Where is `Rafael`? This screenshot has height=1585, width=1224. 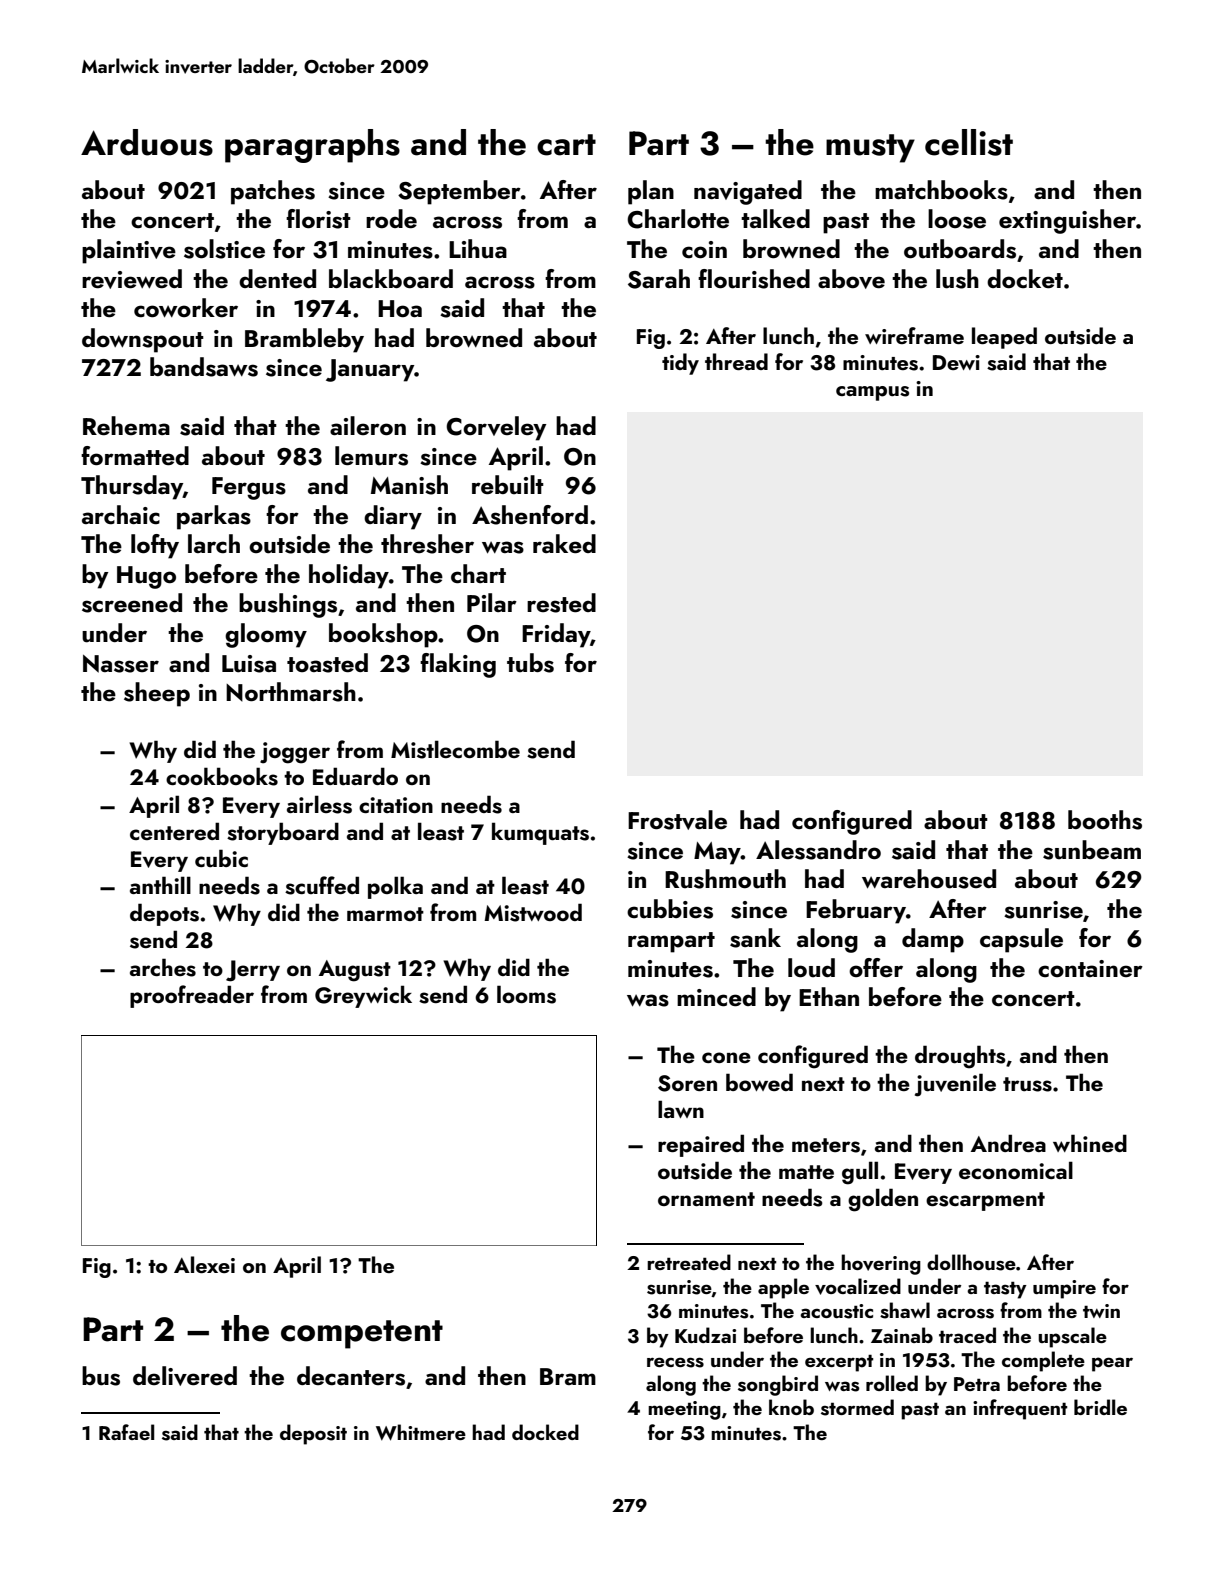
Rafael is located at coordinates (126, 1432).
